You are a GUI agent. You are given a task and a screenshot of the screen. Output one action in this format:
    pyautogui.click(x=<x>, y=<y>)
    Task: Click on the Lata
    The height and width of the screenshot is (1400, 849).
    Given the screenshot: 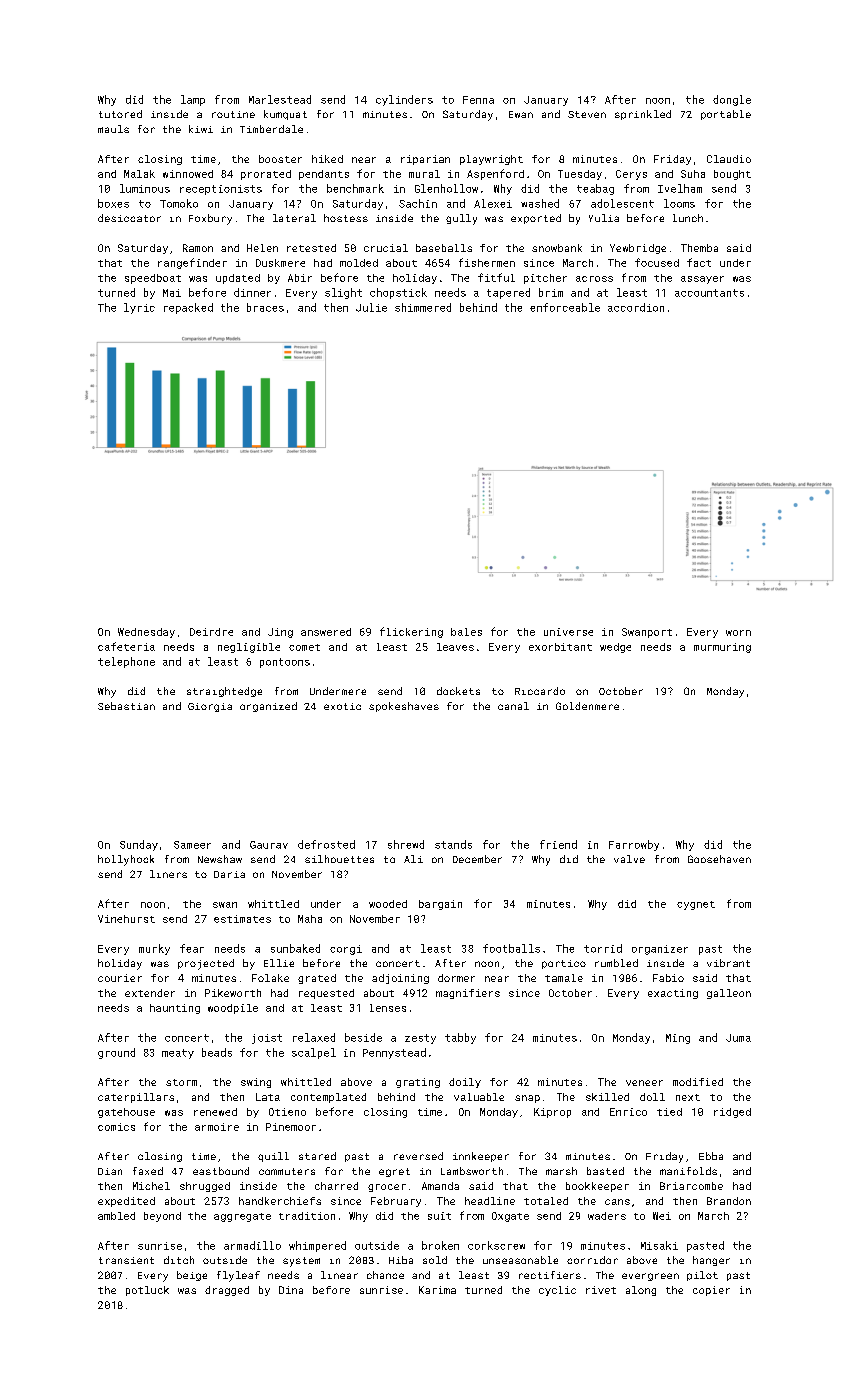 What is the action you would take?
    pyautogui.click(x=268, y=1097)
